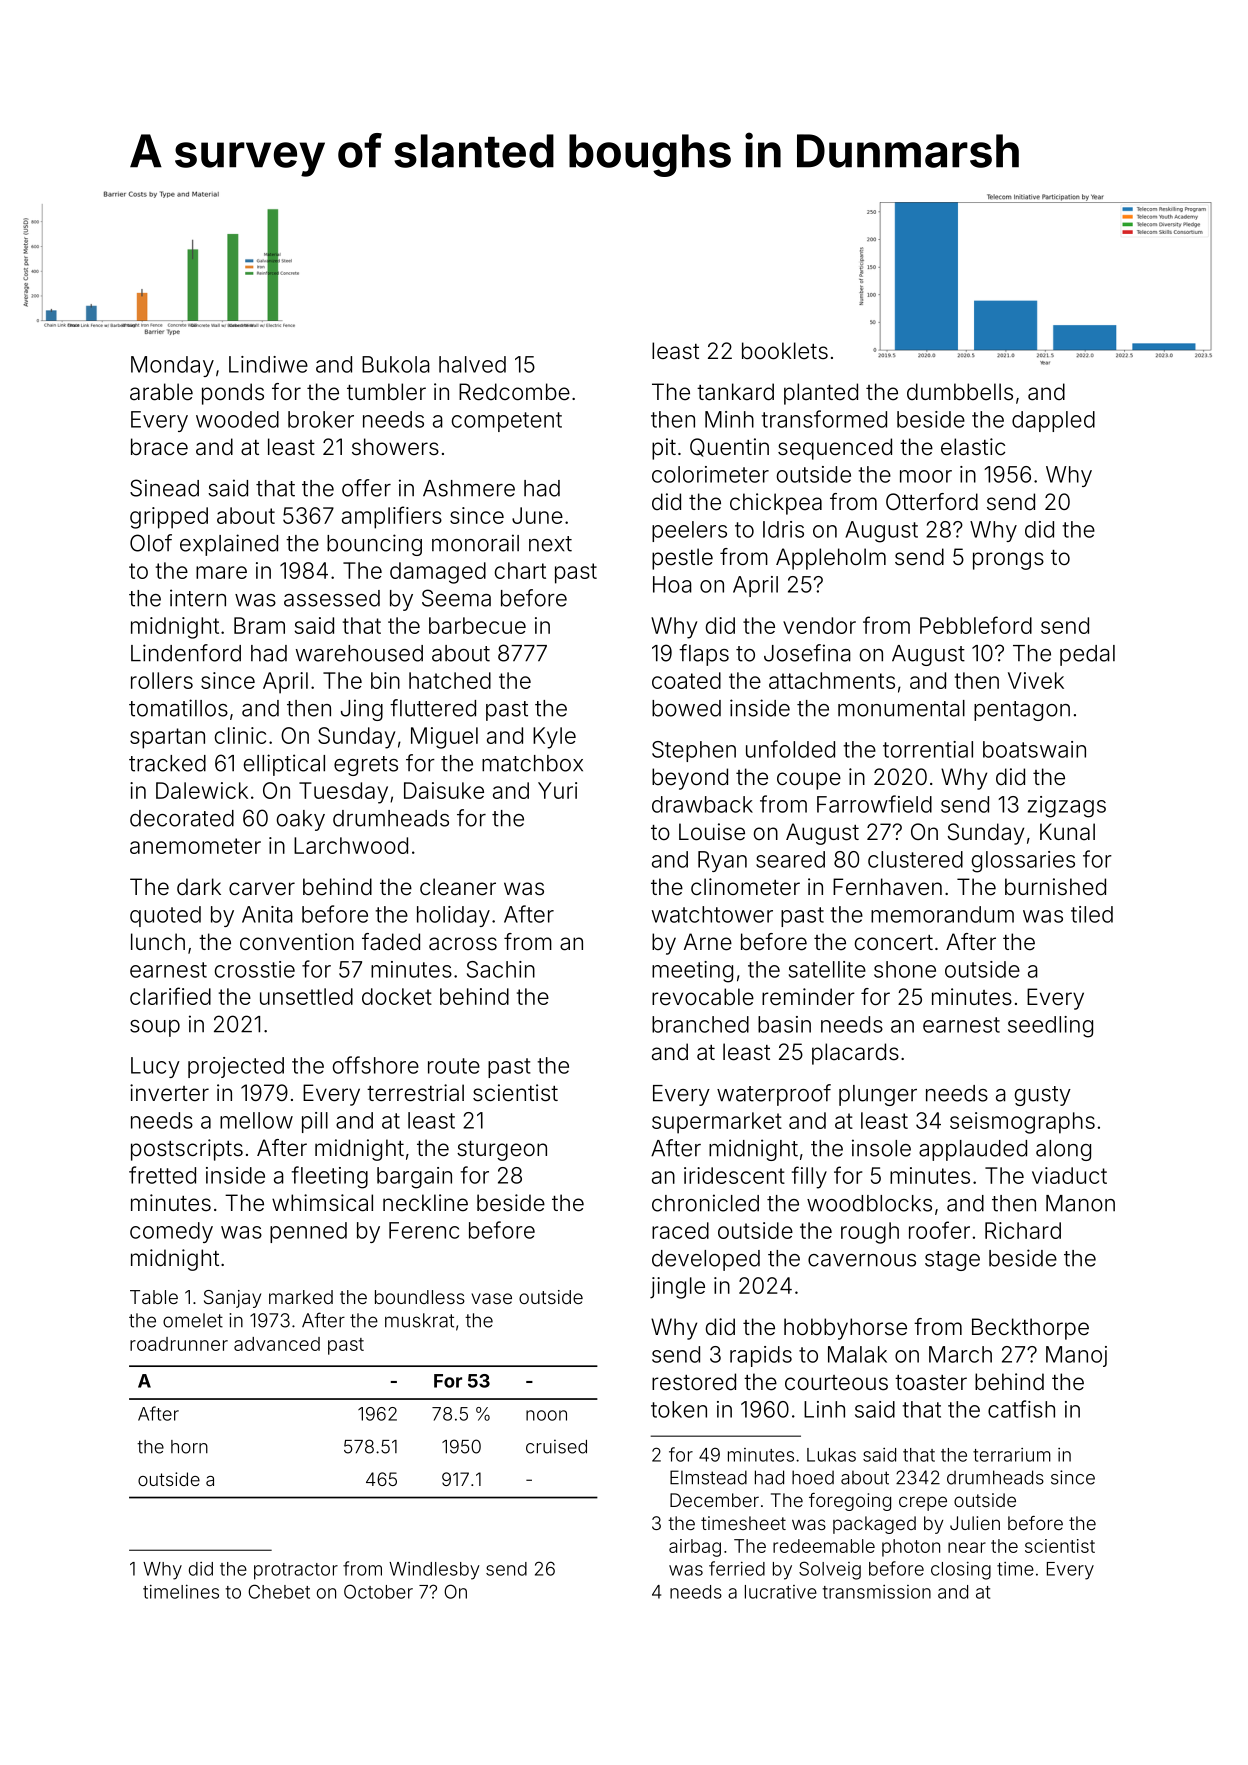 This document has height=1765, width=1248. I want to click on dappled, so click(1053, 421).
